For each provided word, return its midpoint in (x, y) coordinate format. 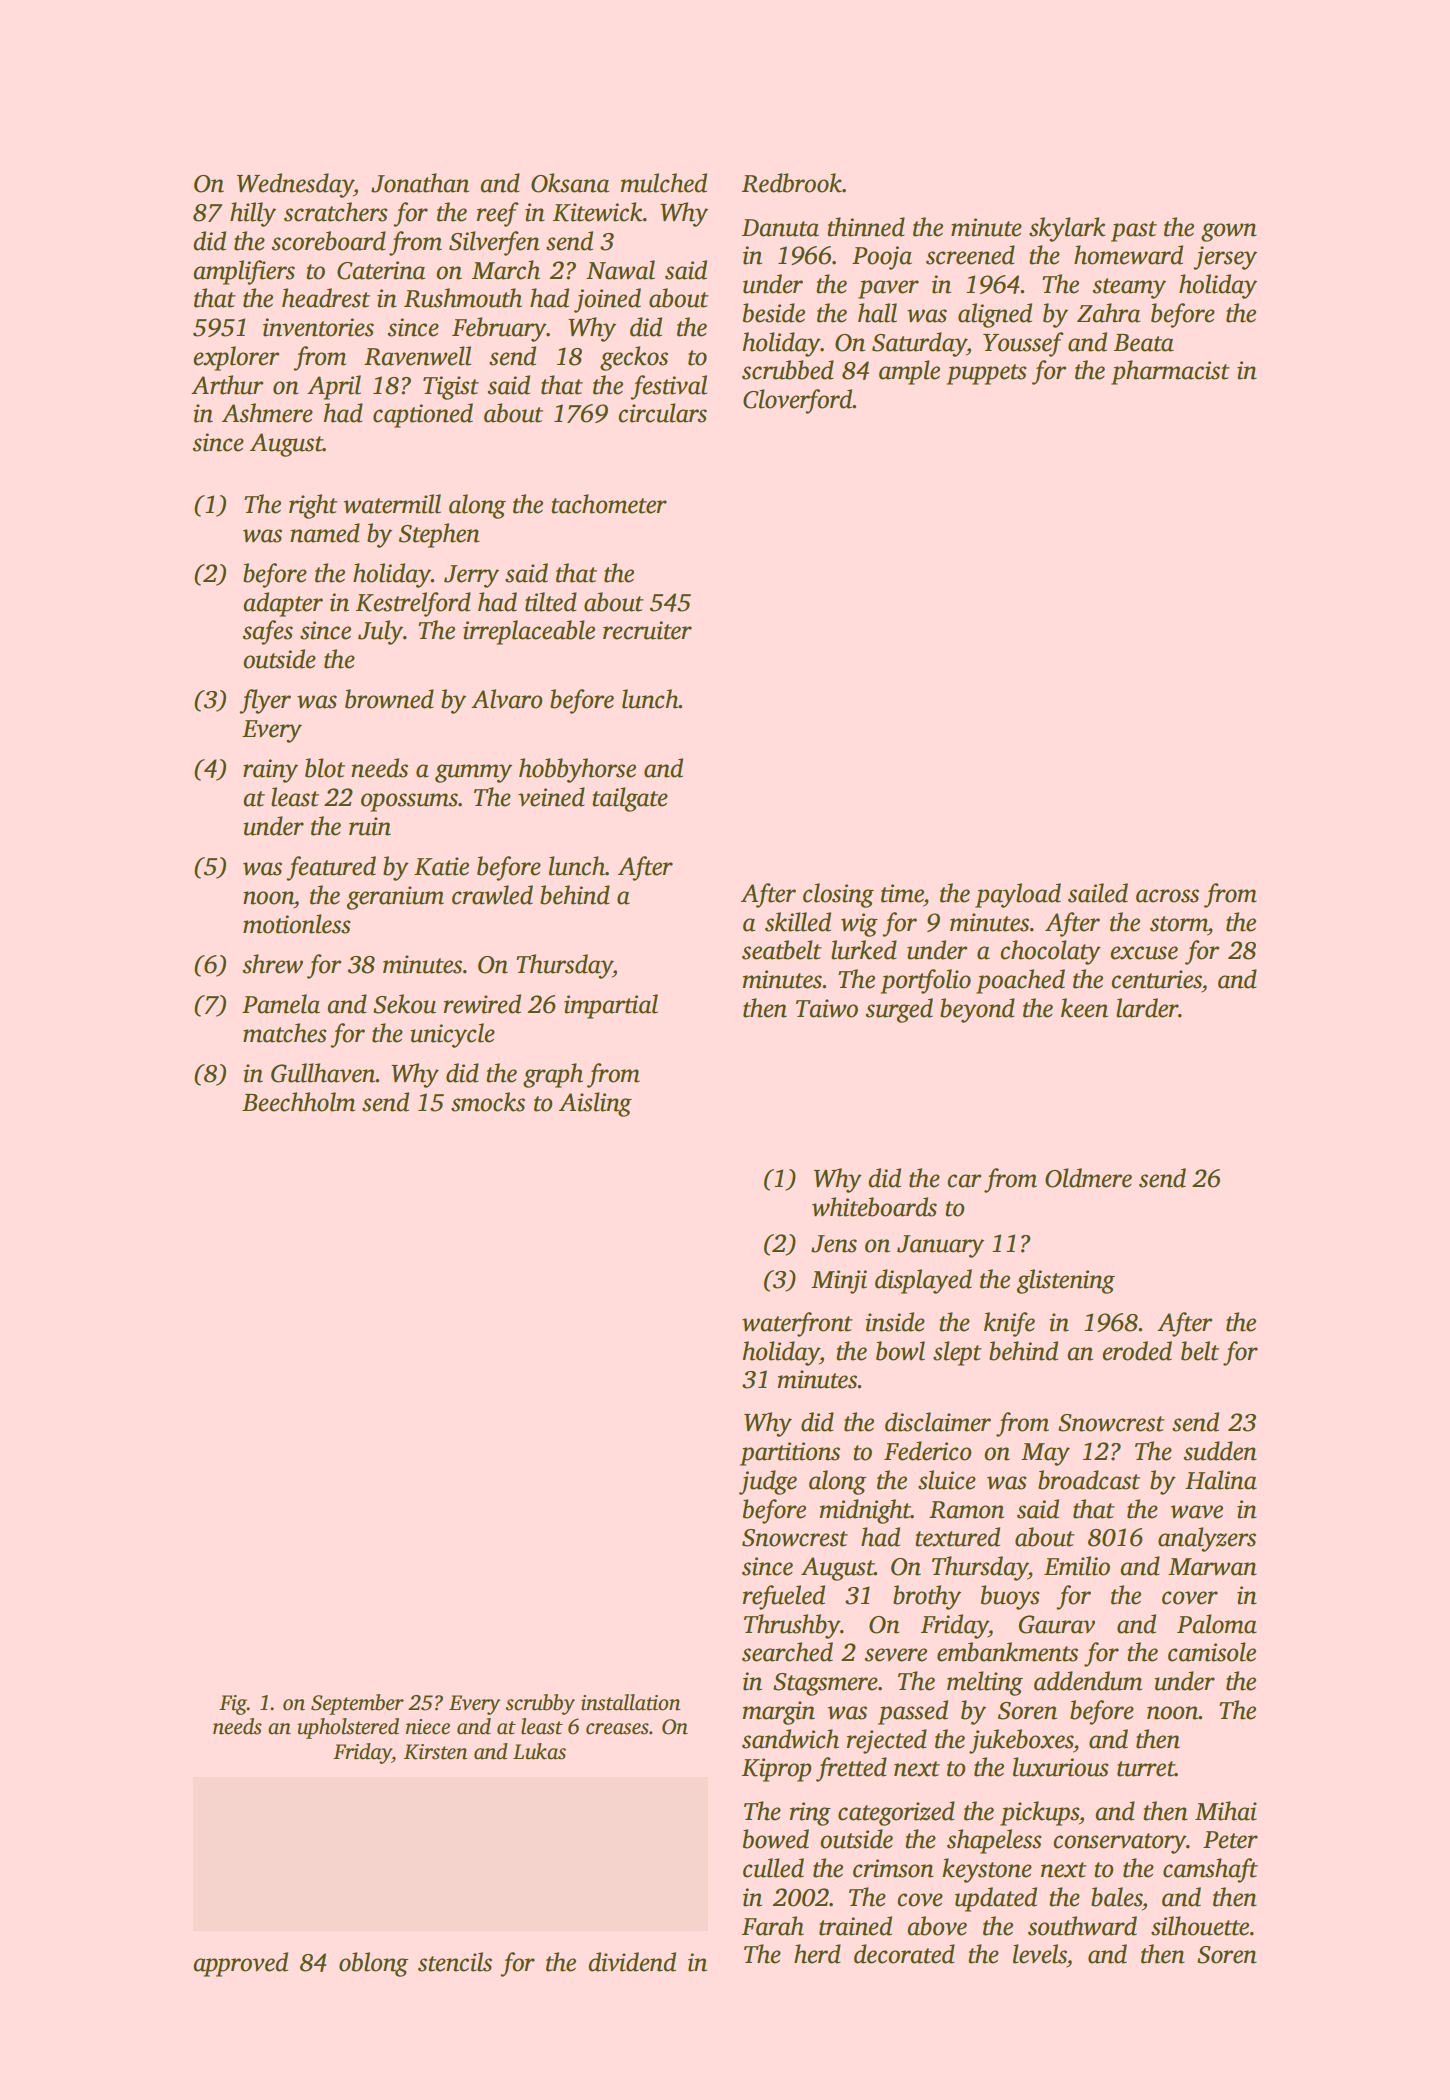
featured (331, 868)
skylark (1067, 229)
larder (1147, 1008)
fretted (851, 1769)
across (1167, 896)
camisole (1212, 1652)
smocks (488, 1102)
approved (240, 1964)
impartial (611, 1006)
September (357, 1704)
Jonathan (420, 183)
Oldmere (1088, 1178)
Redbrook (792, 183)
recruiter (647, 630)
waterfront (797, 1324)
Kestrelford (413, 604)
